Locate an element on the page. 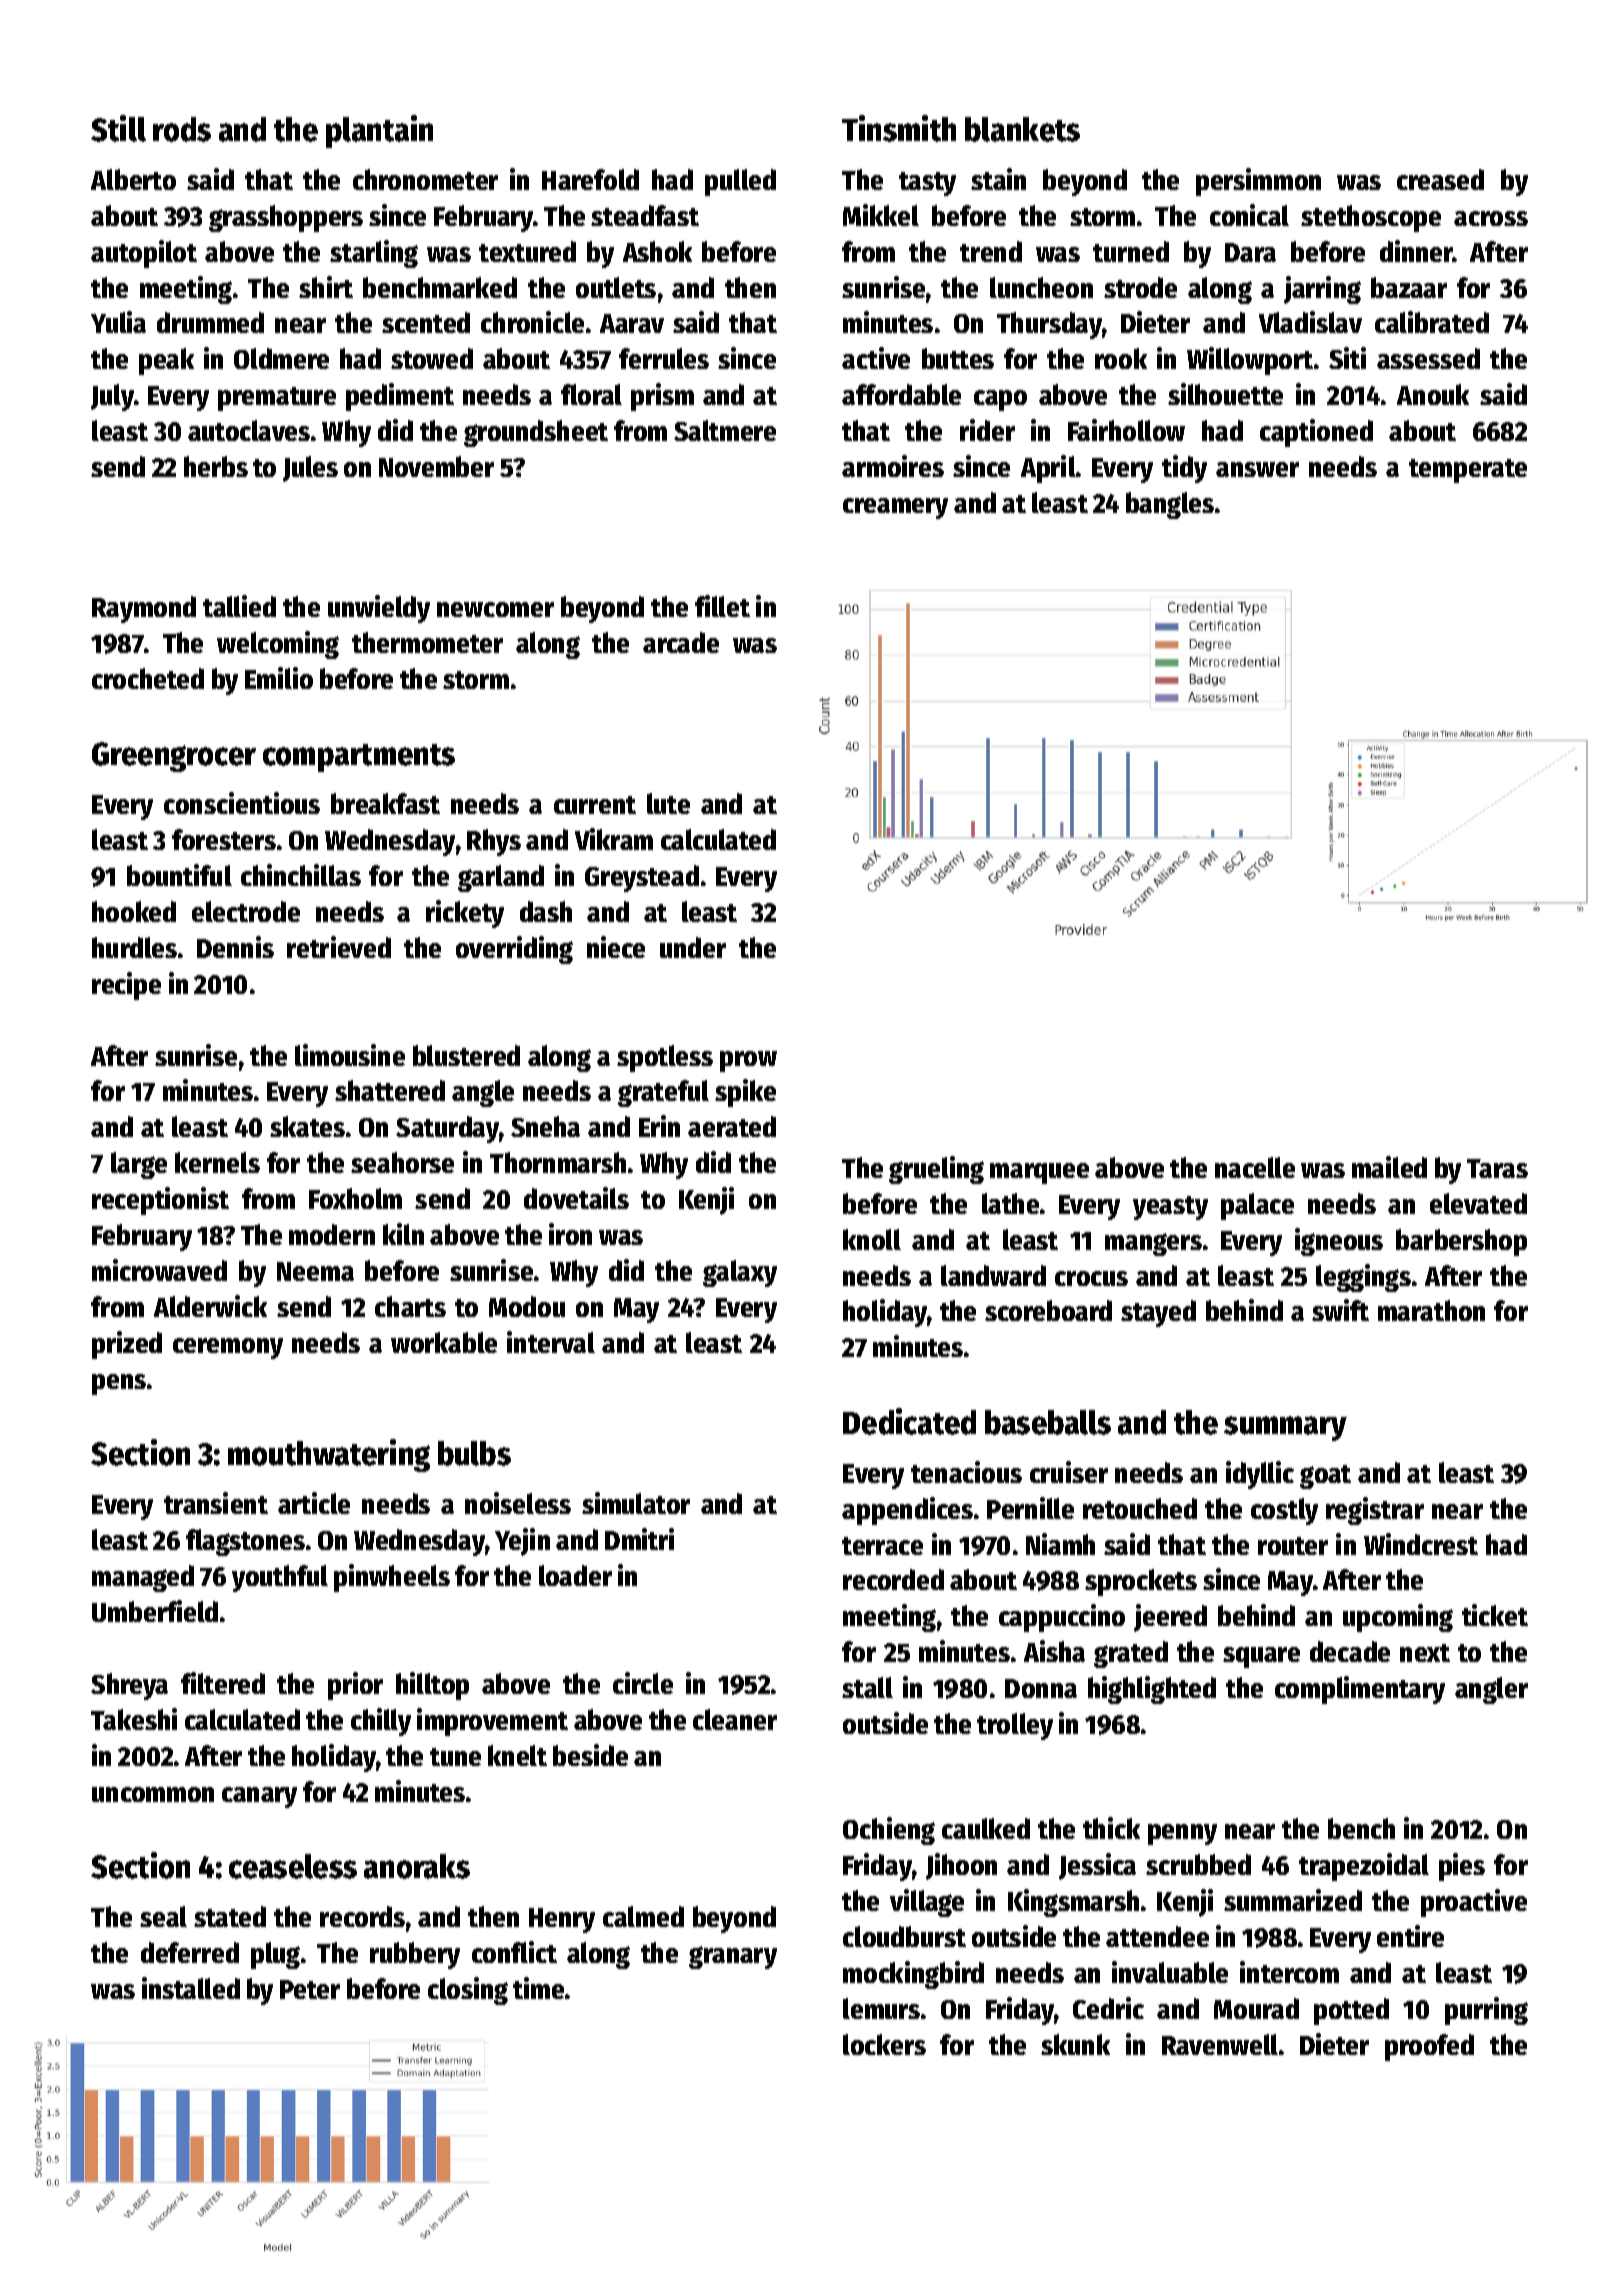 The height and width of the page is (2292, 1620). galaxy is located at coordinates (740, 1273).
